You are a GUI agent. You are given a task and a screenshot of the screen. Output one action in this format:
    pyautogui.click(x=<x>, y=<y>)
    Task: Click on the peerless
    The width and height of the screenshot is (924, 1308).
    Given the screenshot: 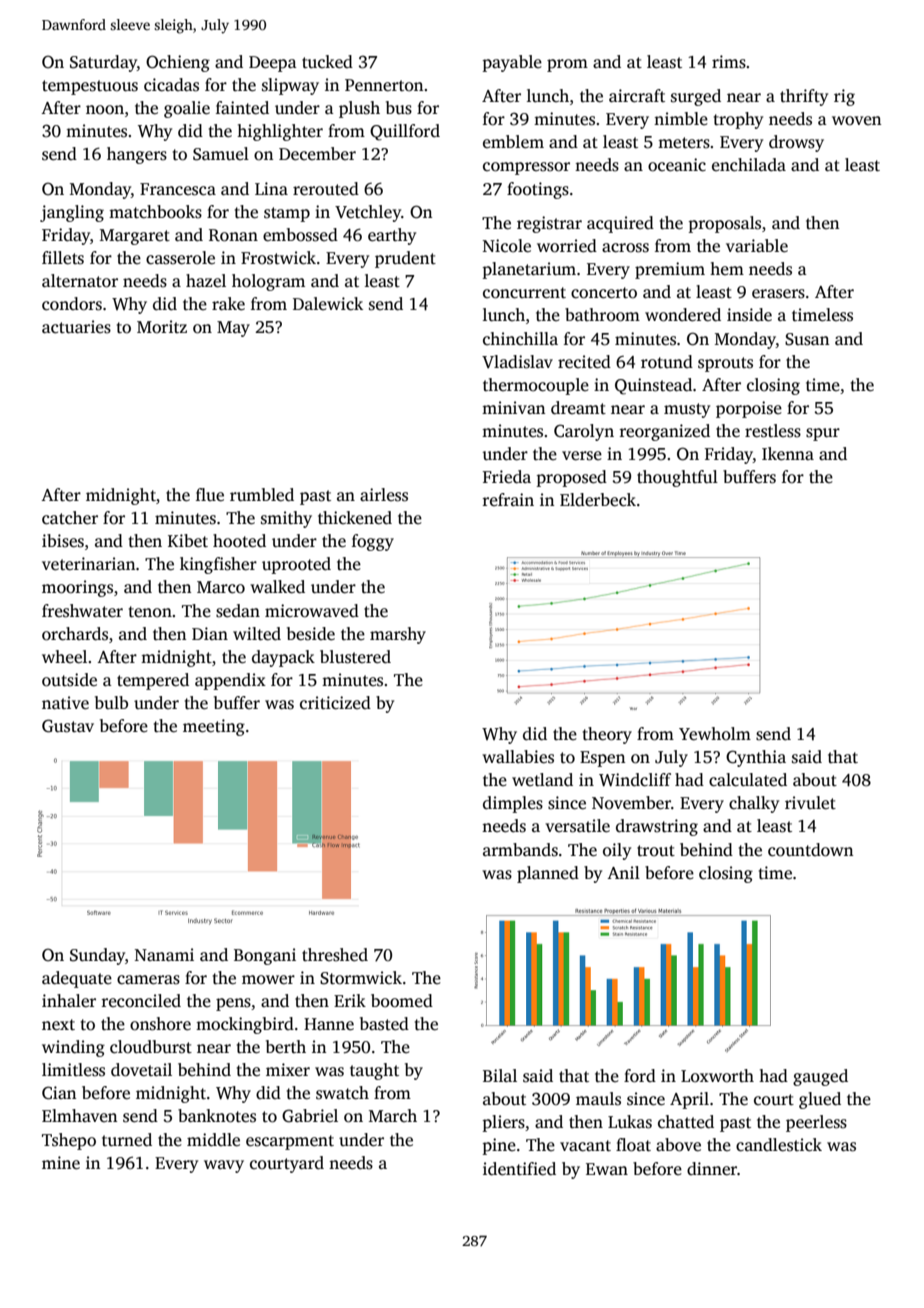 What is the action you would take?
    pyautogui.click(x=816, y=1123)
